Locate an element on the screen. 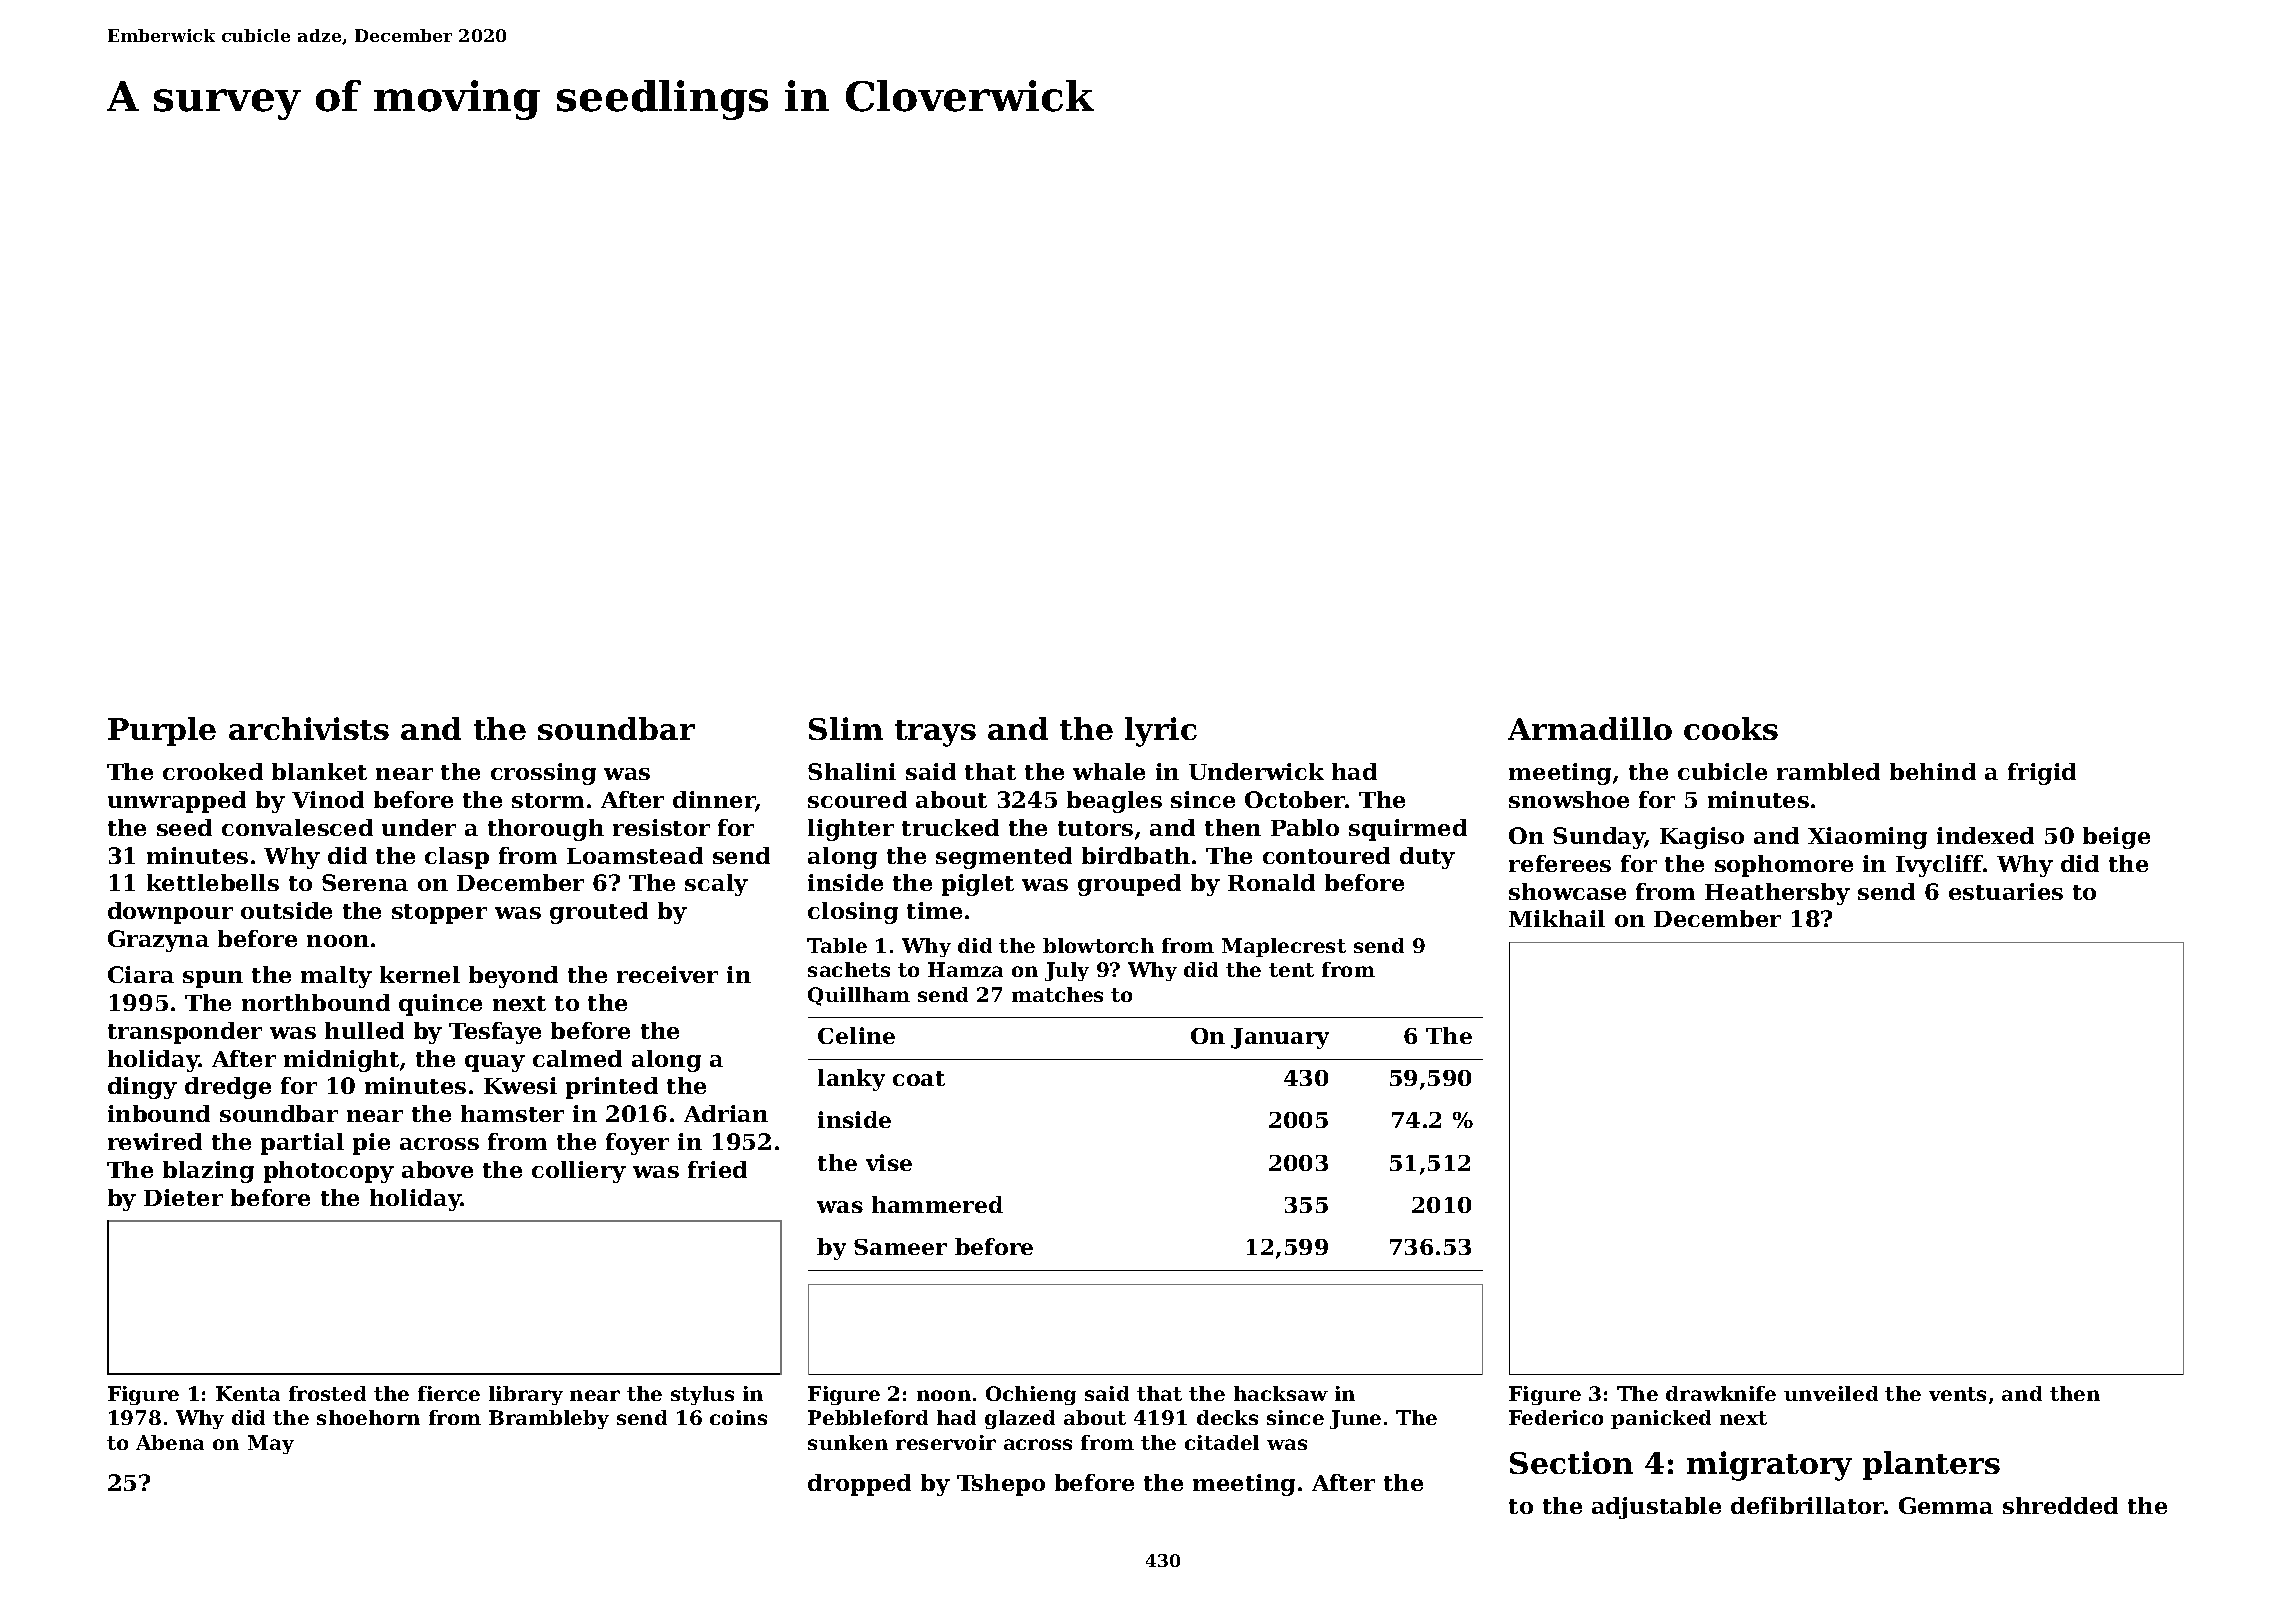 The image size is (2291, 1620). Kenta is located at coordinates (248, 1393).
